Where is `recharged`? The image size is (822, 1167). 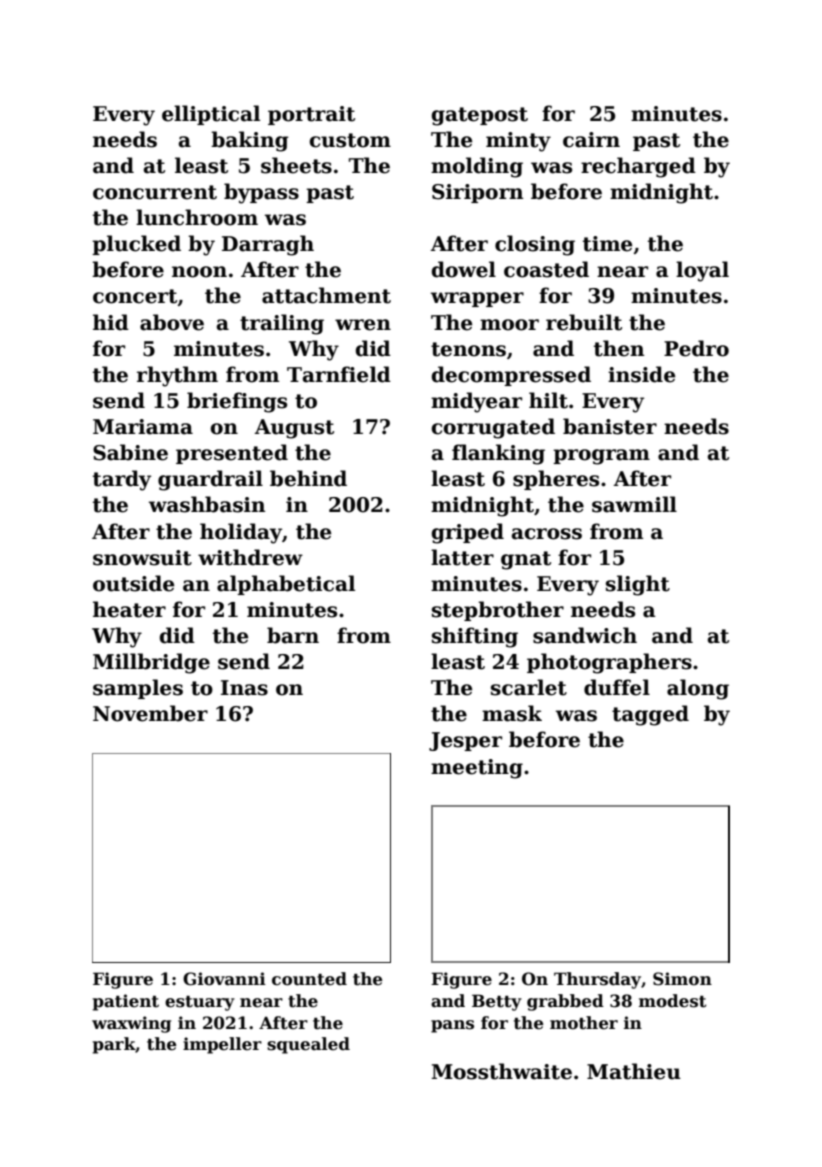
recharged is located at coordinates (638, 167).
